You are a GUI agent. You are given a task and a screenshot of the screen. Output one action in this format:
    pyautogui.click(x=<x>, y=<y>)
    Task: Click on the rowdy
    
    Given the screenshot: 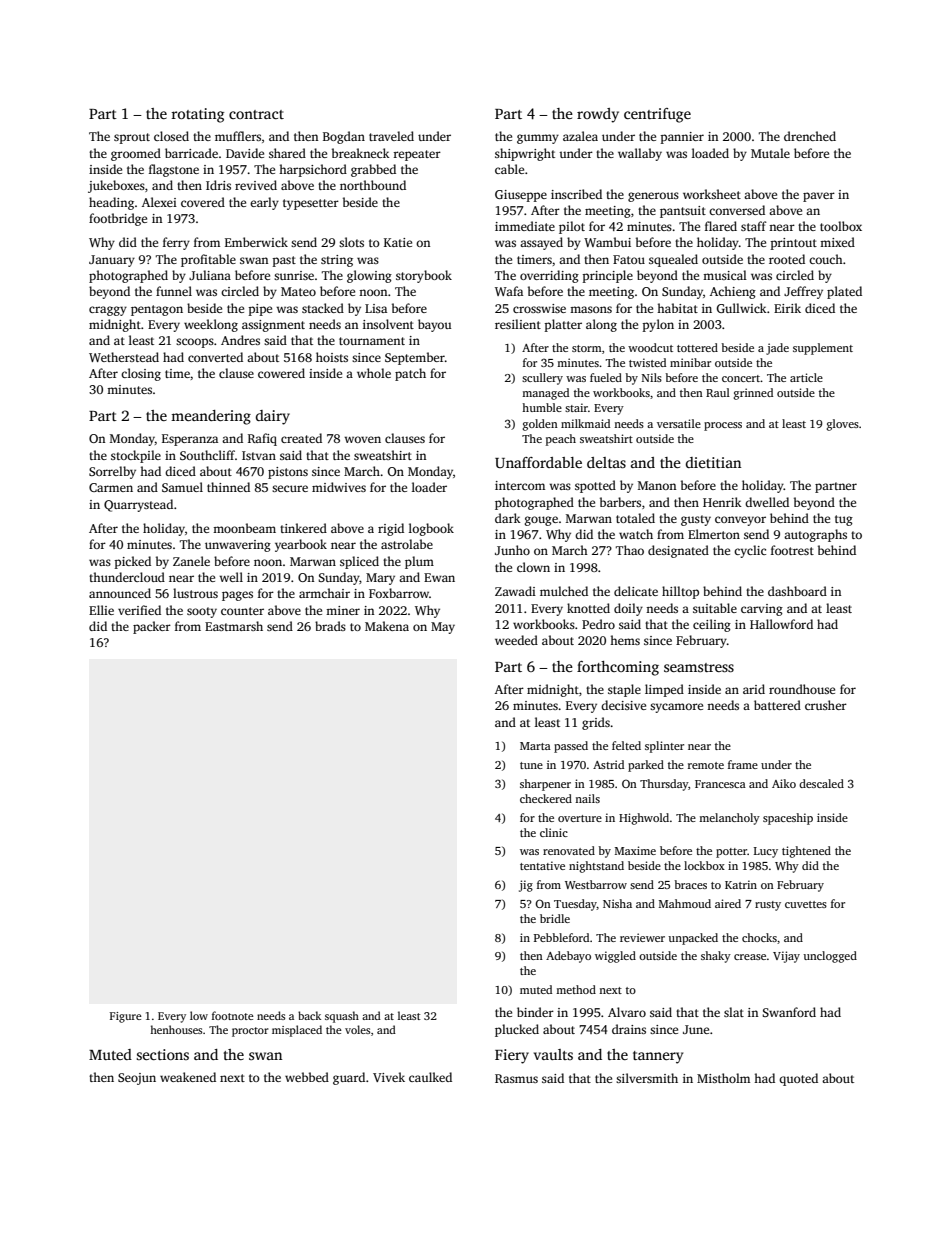 What is the action you would take?
    pyautogui.click(x=598, y=115)
